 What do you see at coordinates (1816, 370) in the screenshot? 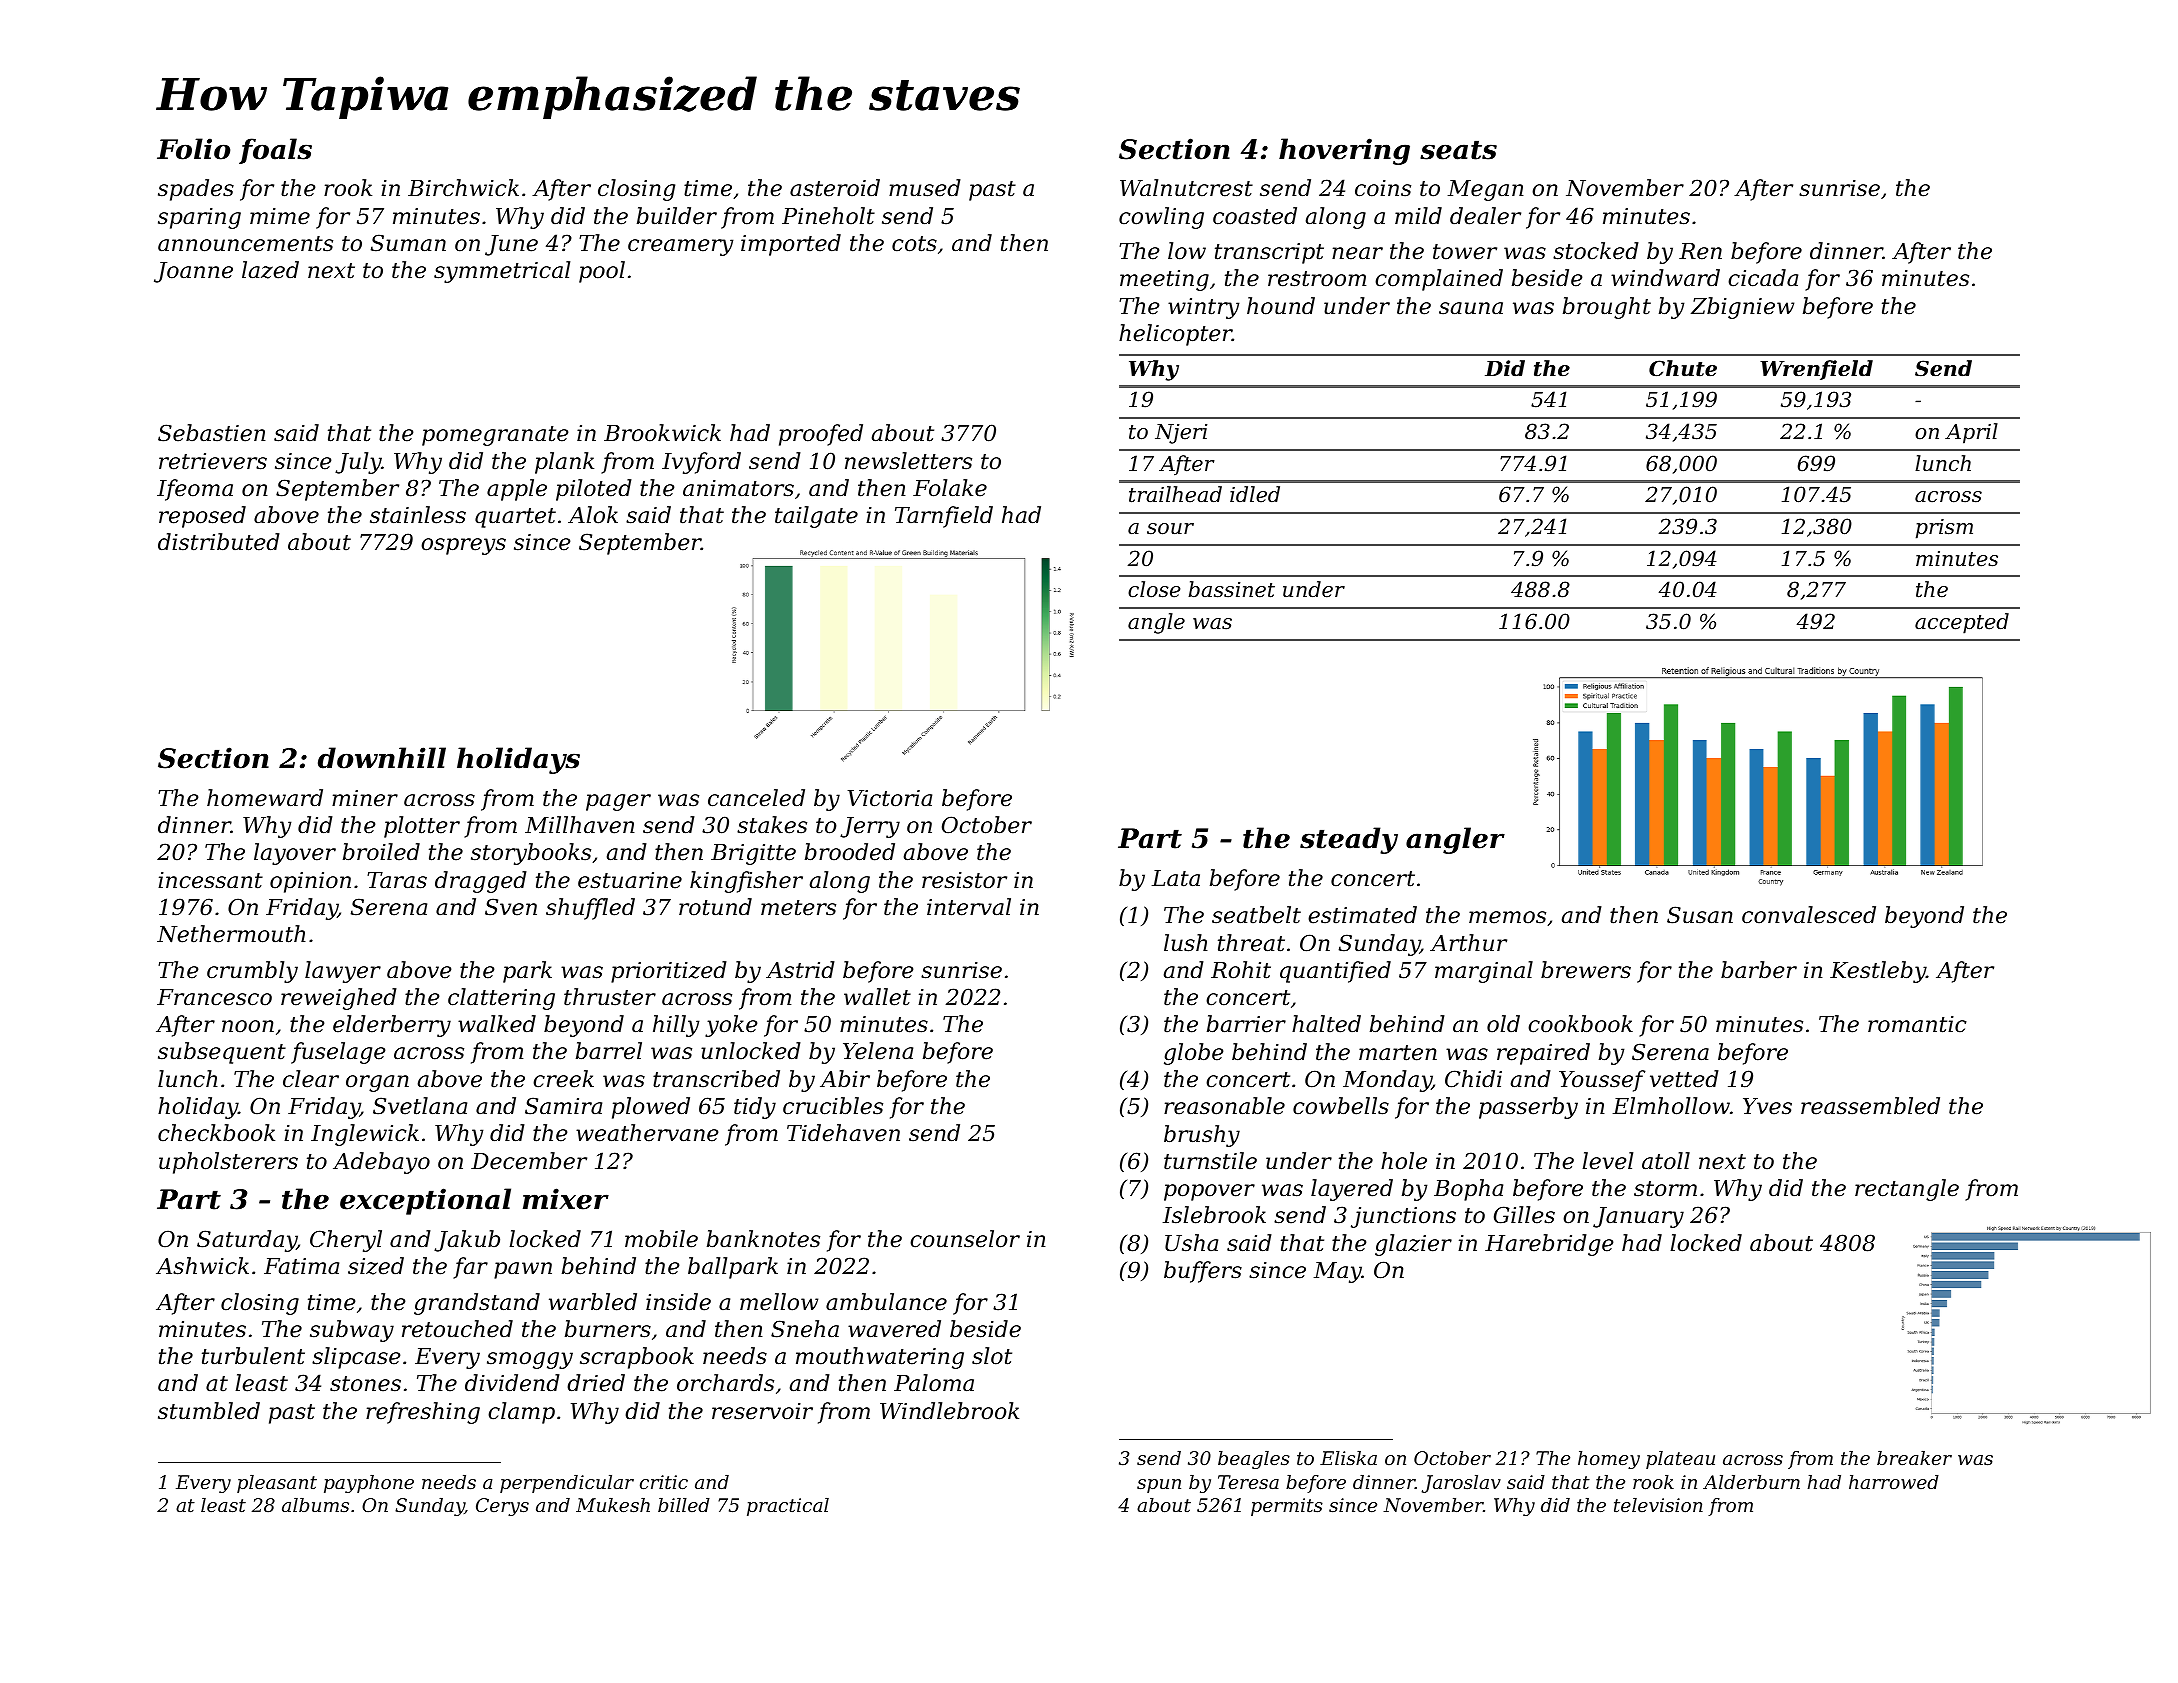
I see `Wrenfield` at bounding box center [1816, 370].
